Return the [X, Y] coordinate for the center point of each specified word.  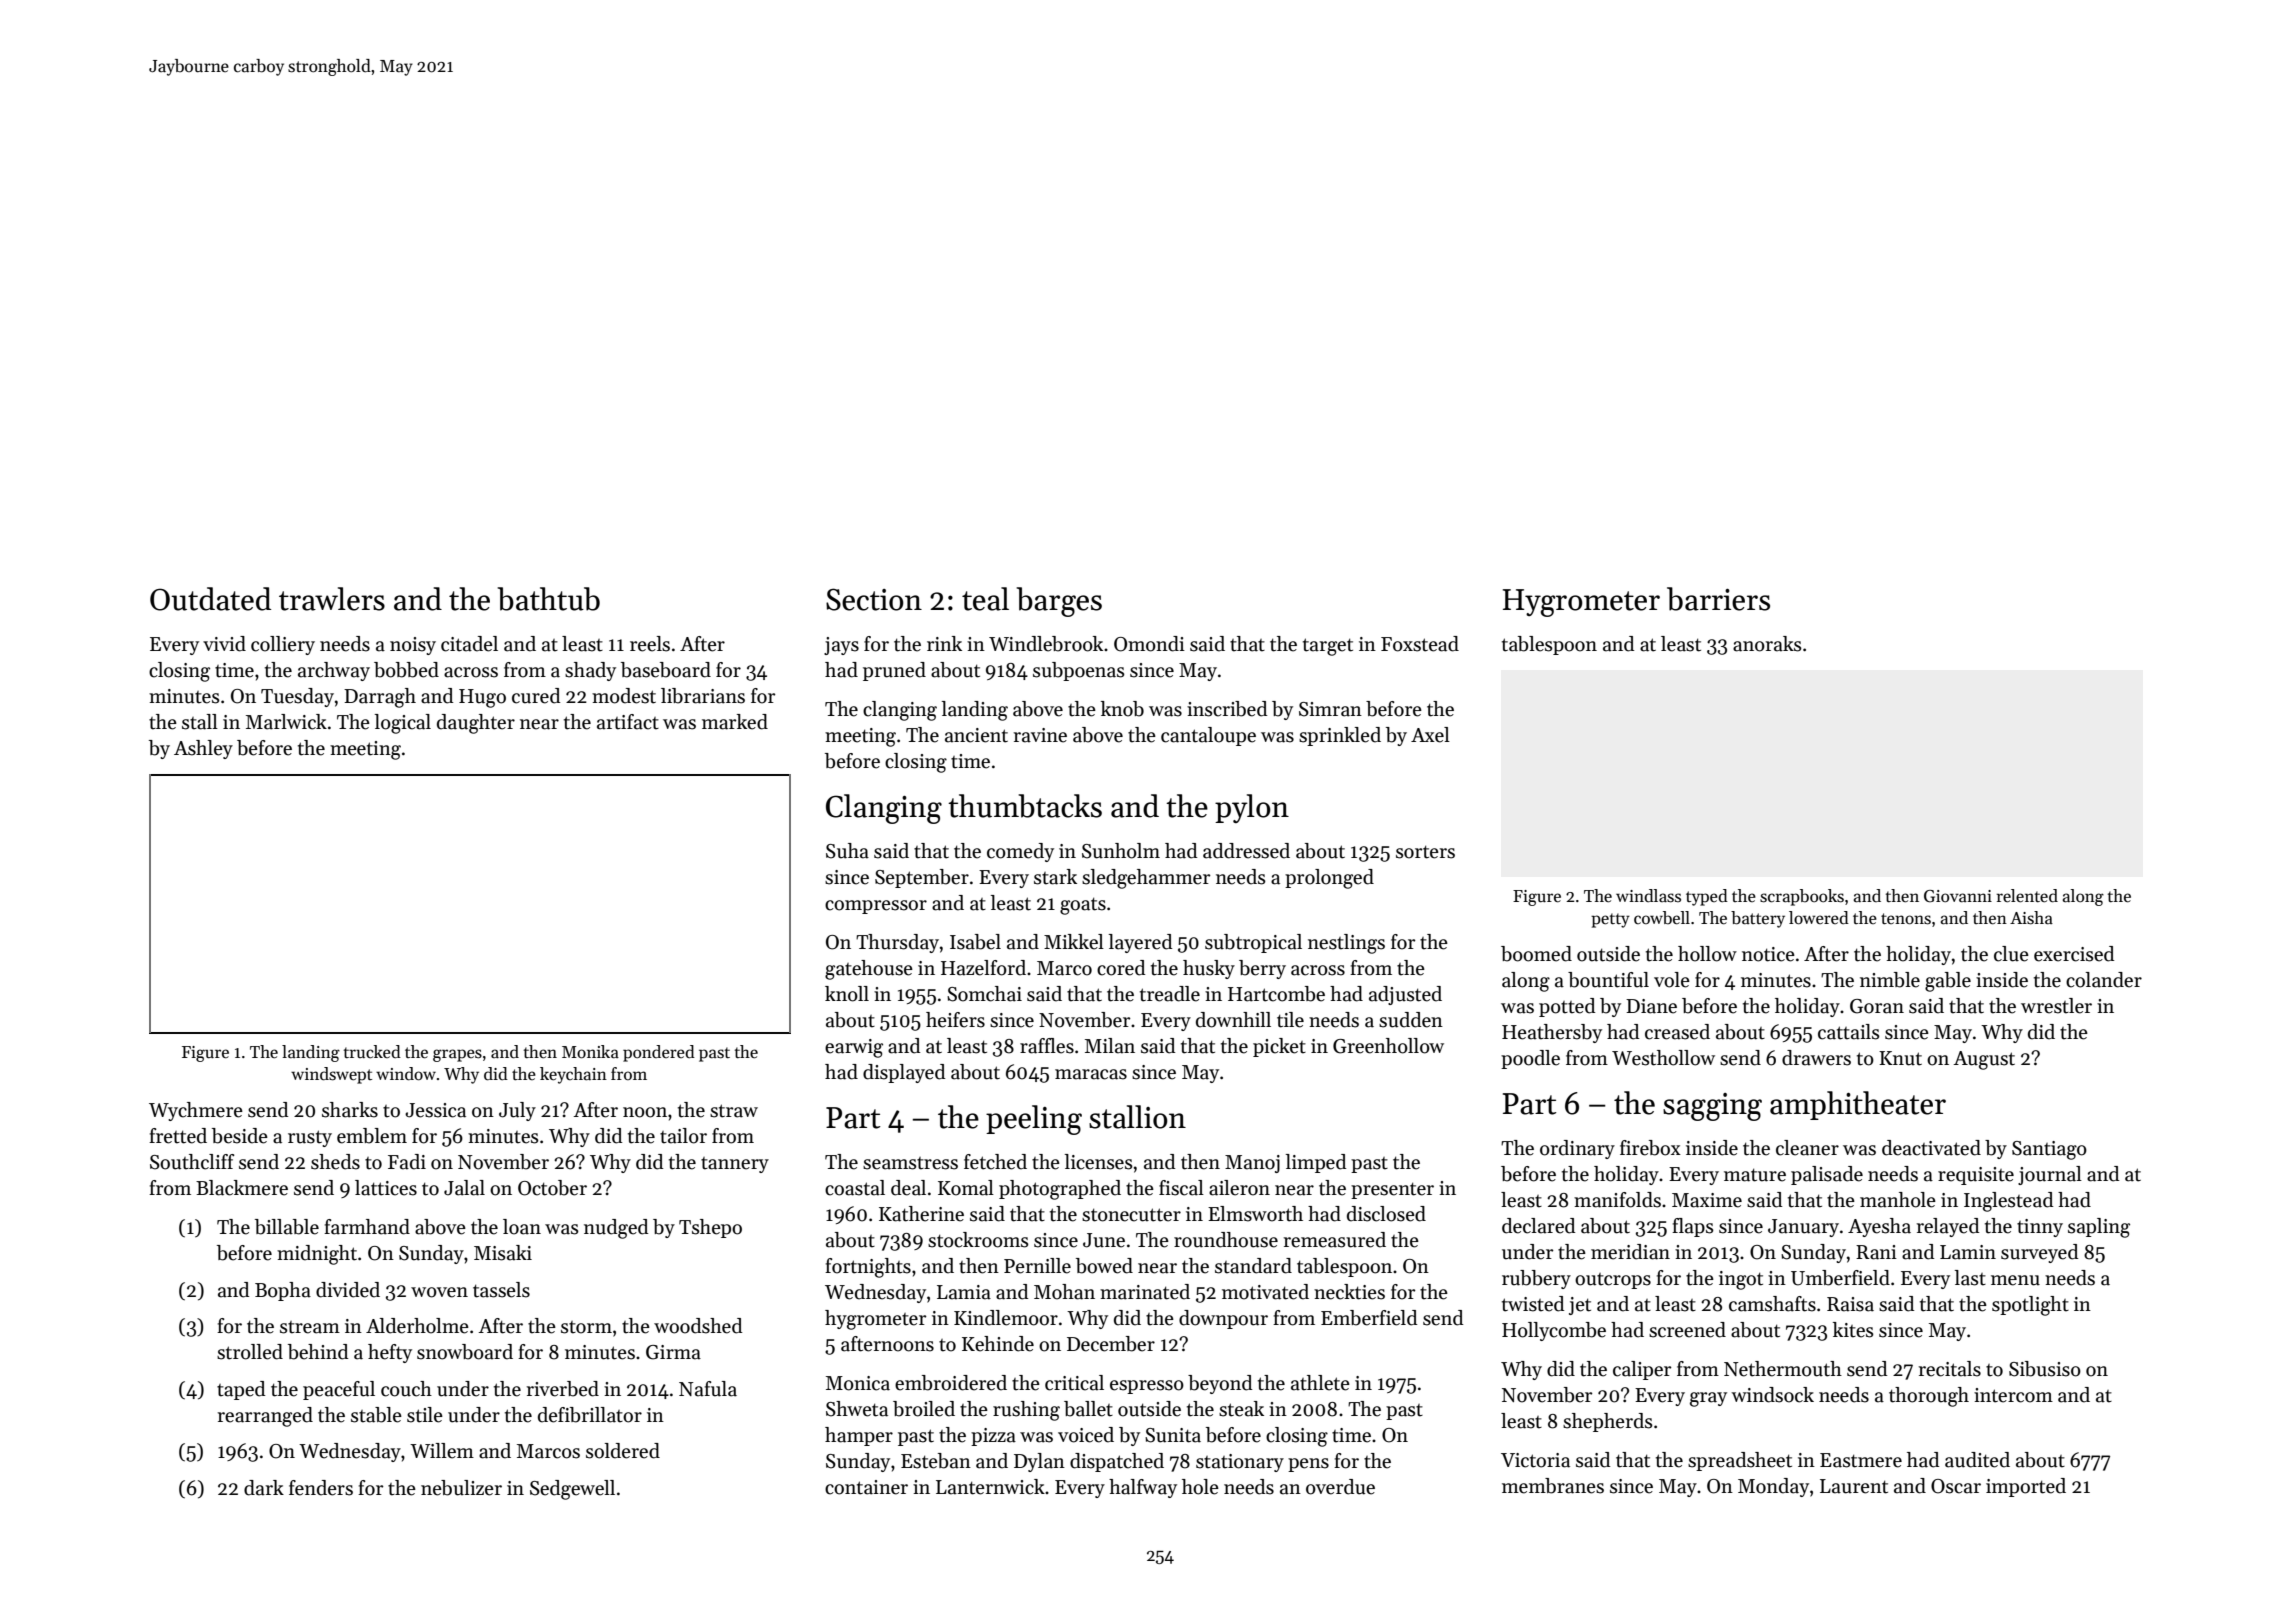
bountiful [1608, 980]
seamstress [910, 1163]
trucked [372, 1052]
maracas [1091, 1074]
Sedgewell [572, 1490]
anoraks [1767, 644]
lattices [386, 1188]
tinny [2040, 1228]
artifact [628, 722]
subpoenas [1079, 671]
